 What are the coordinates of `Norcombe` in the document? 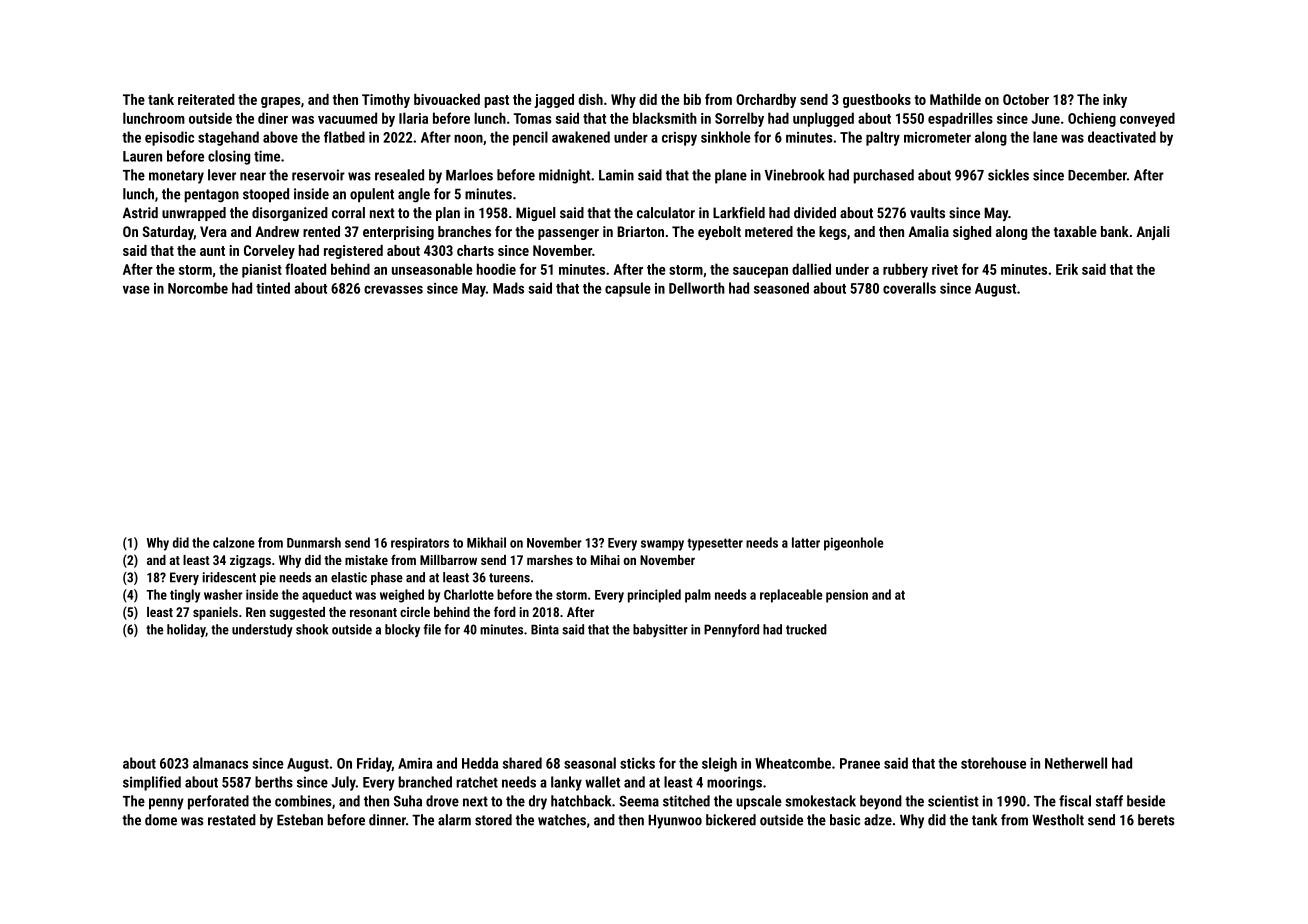 It's located at (198, 288).
